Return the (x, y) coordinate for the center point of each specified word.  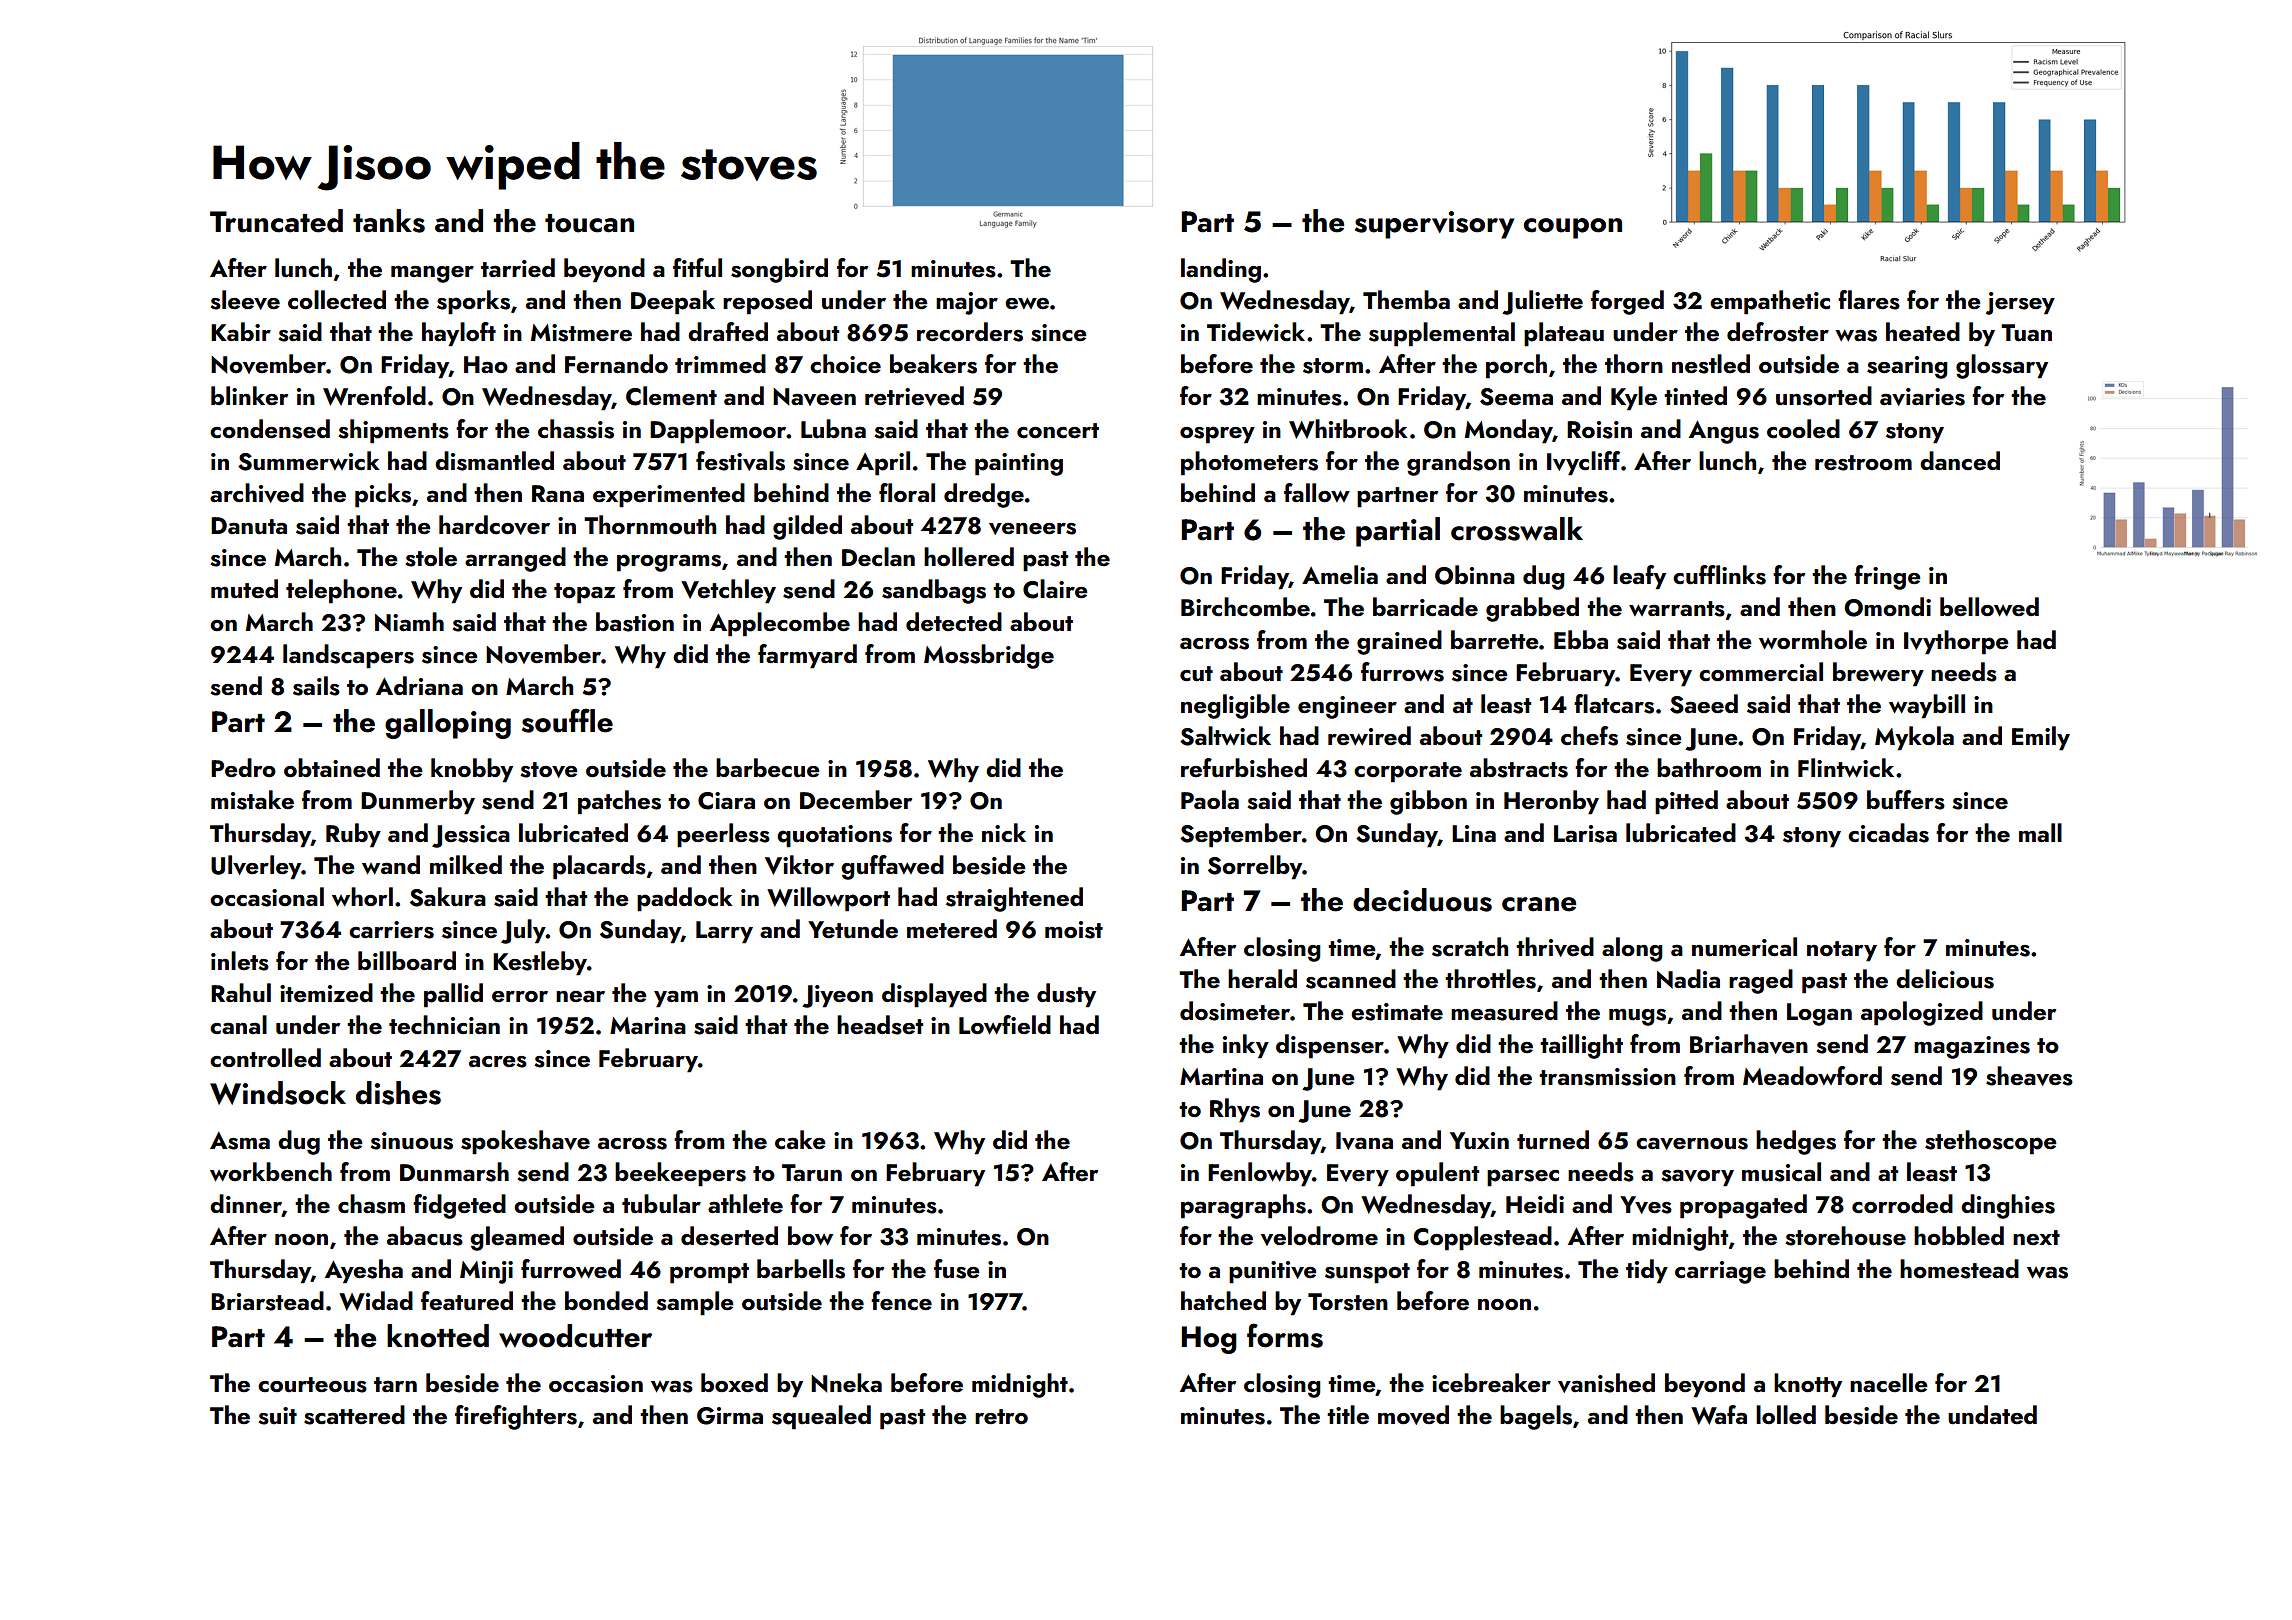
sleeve (245, 300)
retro (1001, 1416)
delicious (1945, 979)
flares (1869, 300)
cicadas (1888, 833)
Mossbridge (989, 656)
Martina (1221, 1076)
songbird (779, 270)
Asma (240, 1141)
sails (316, 686)
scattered (354, 1415)
